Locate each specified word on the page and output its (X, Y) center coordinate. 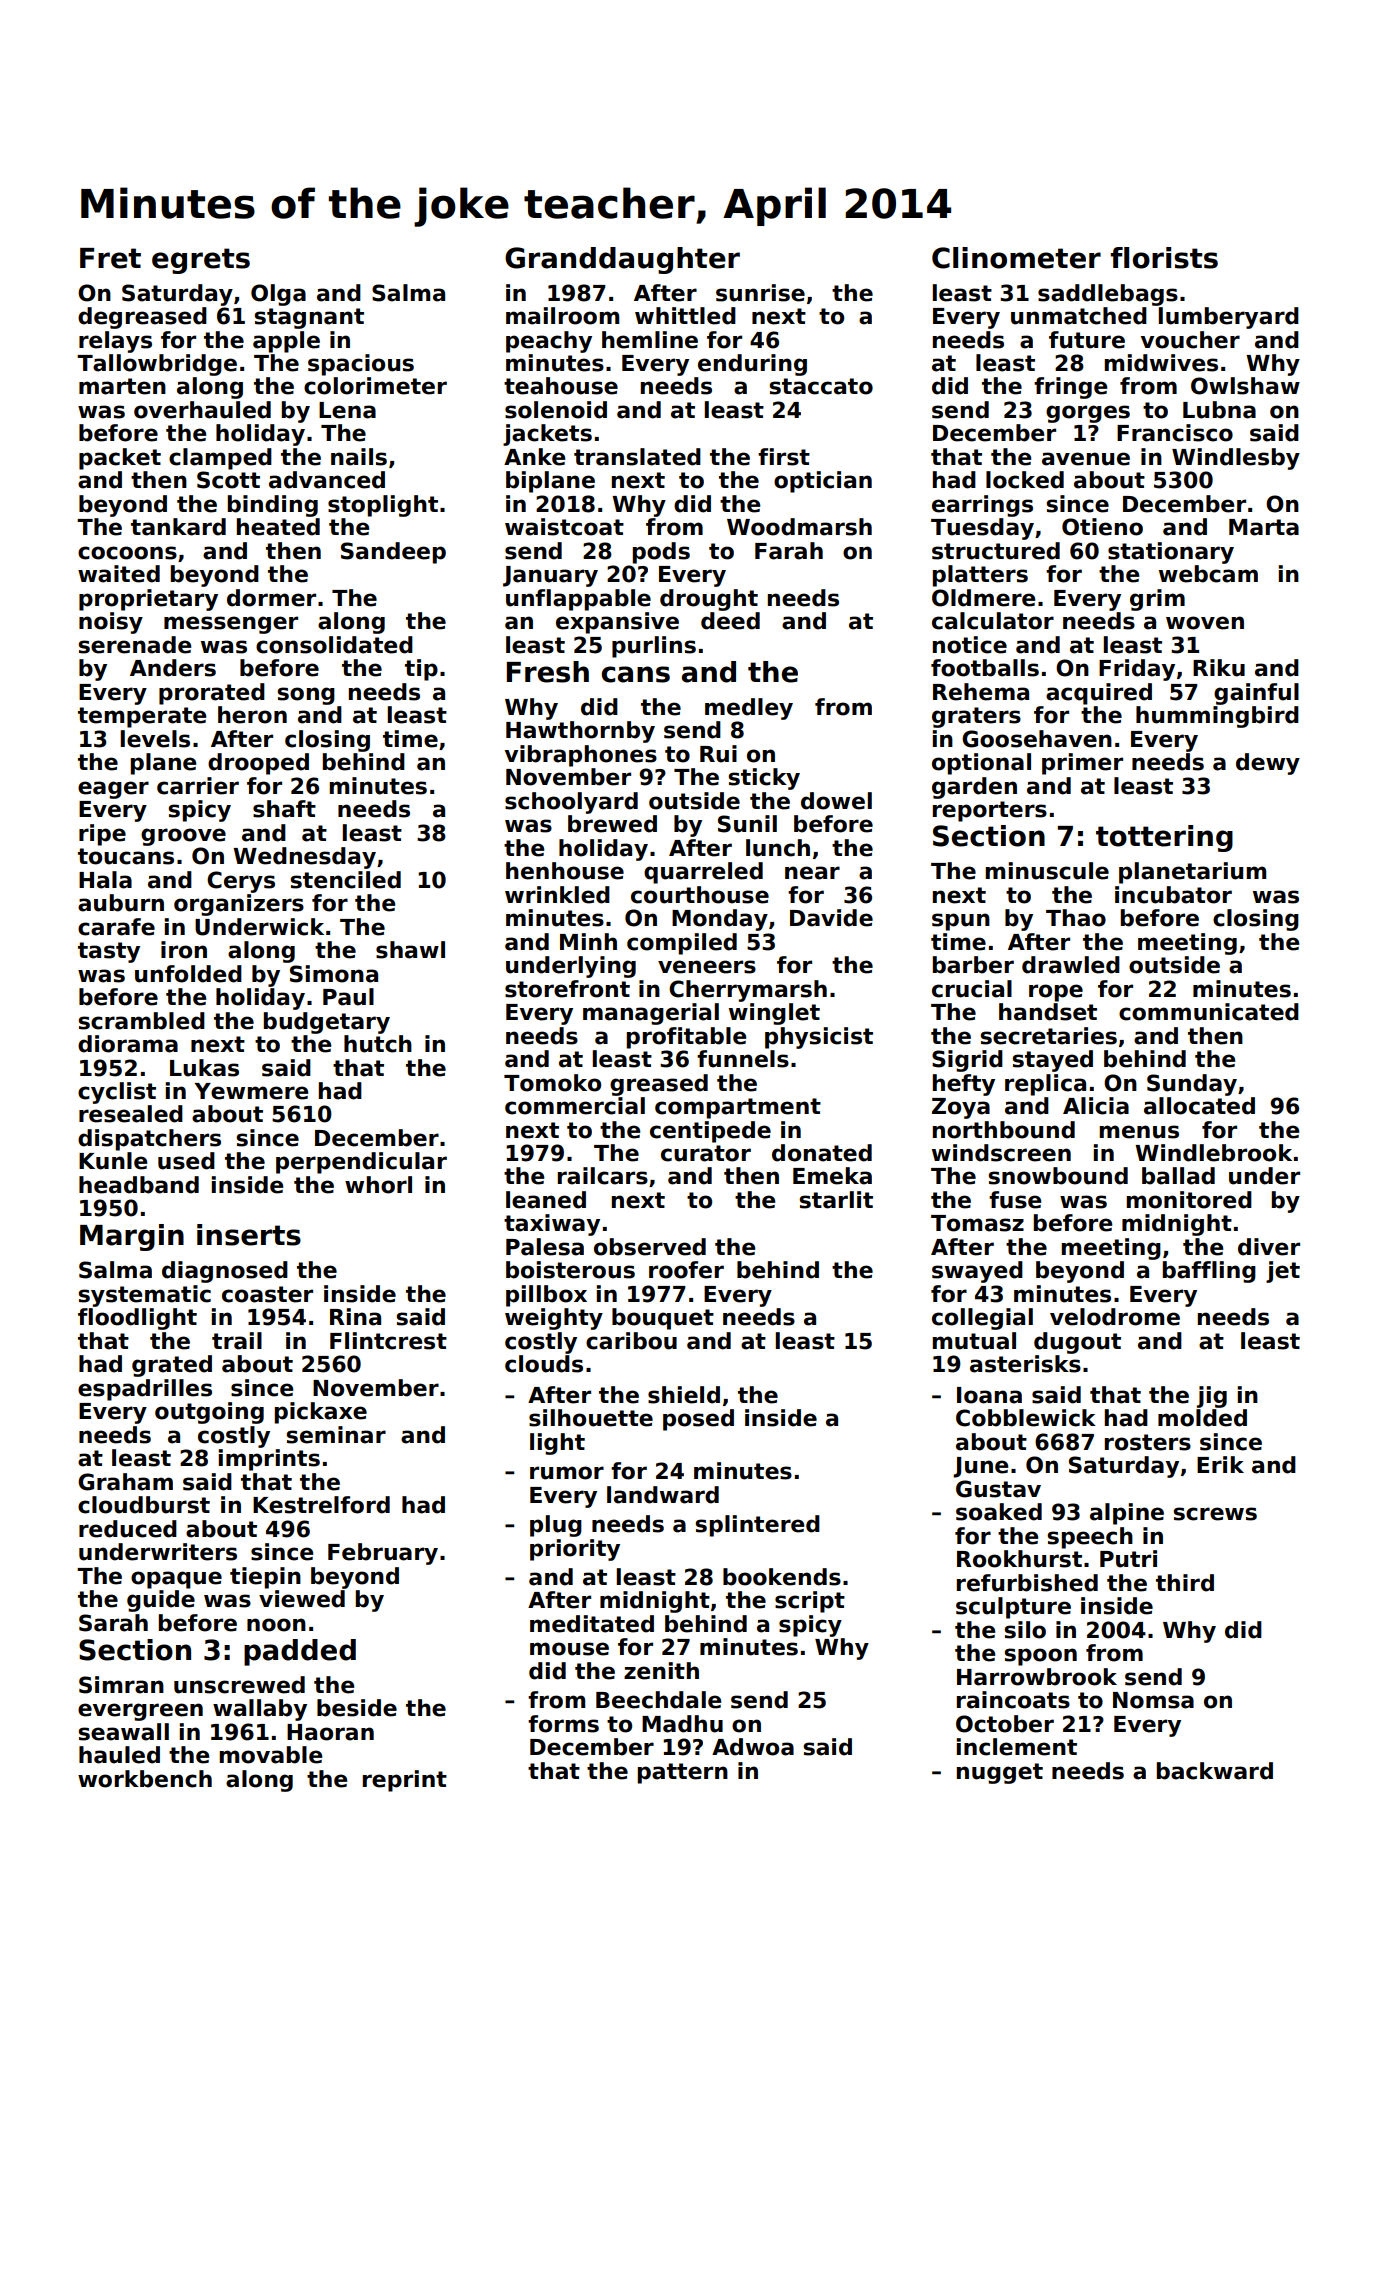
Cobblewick (1026, 1418)
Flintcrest (388, 1341)
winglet (774, 1014)
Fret (110, 258)
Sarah (113, 1623)
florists (1164, 258)
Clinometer (1016, 258)
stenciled (345, 880)
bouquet (663, 1319)
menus (1139, 1132)
